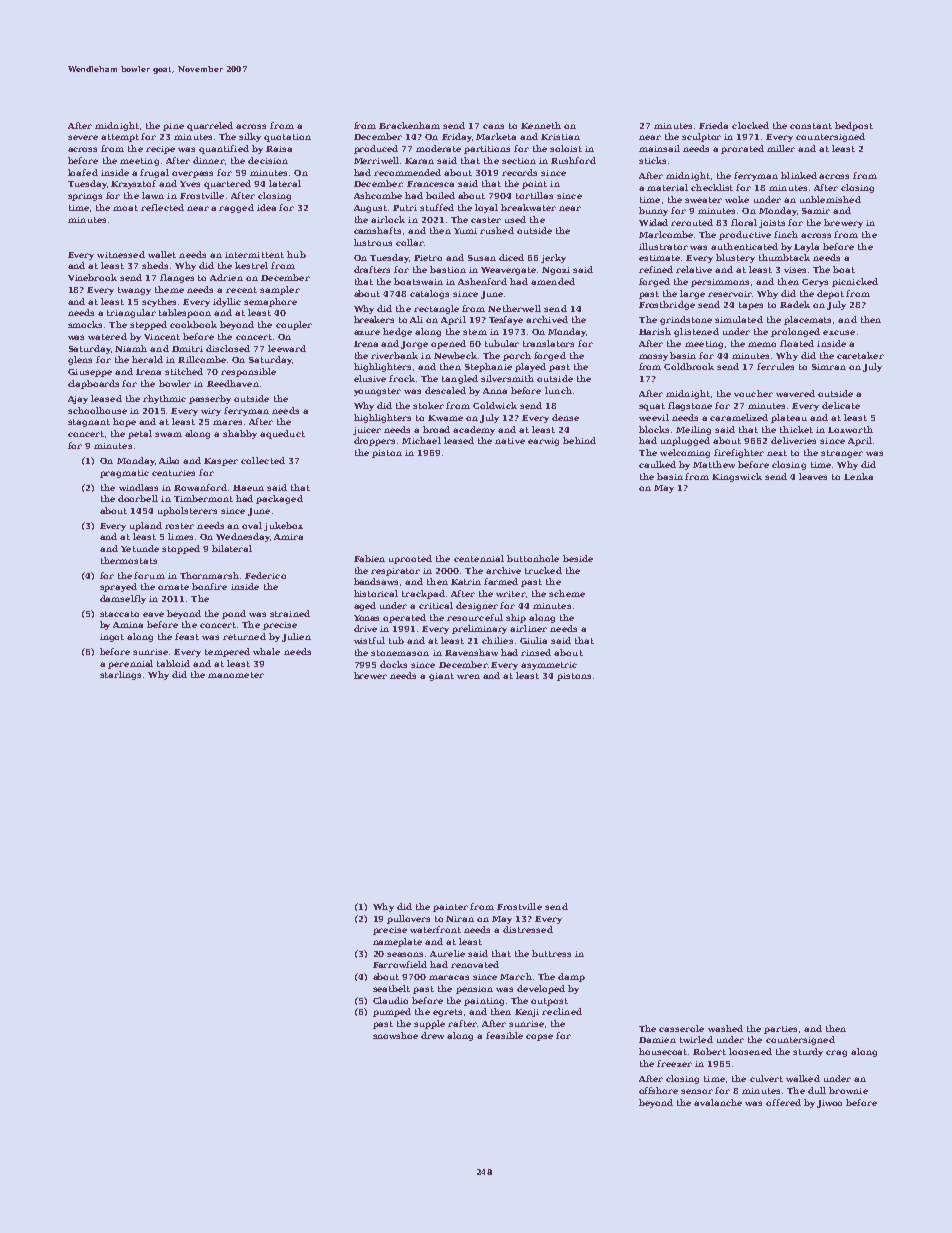  What do you see at coordinates (549, 666) in the screenshot?
I see `asymmetric` at bounding box center [549, 666].
